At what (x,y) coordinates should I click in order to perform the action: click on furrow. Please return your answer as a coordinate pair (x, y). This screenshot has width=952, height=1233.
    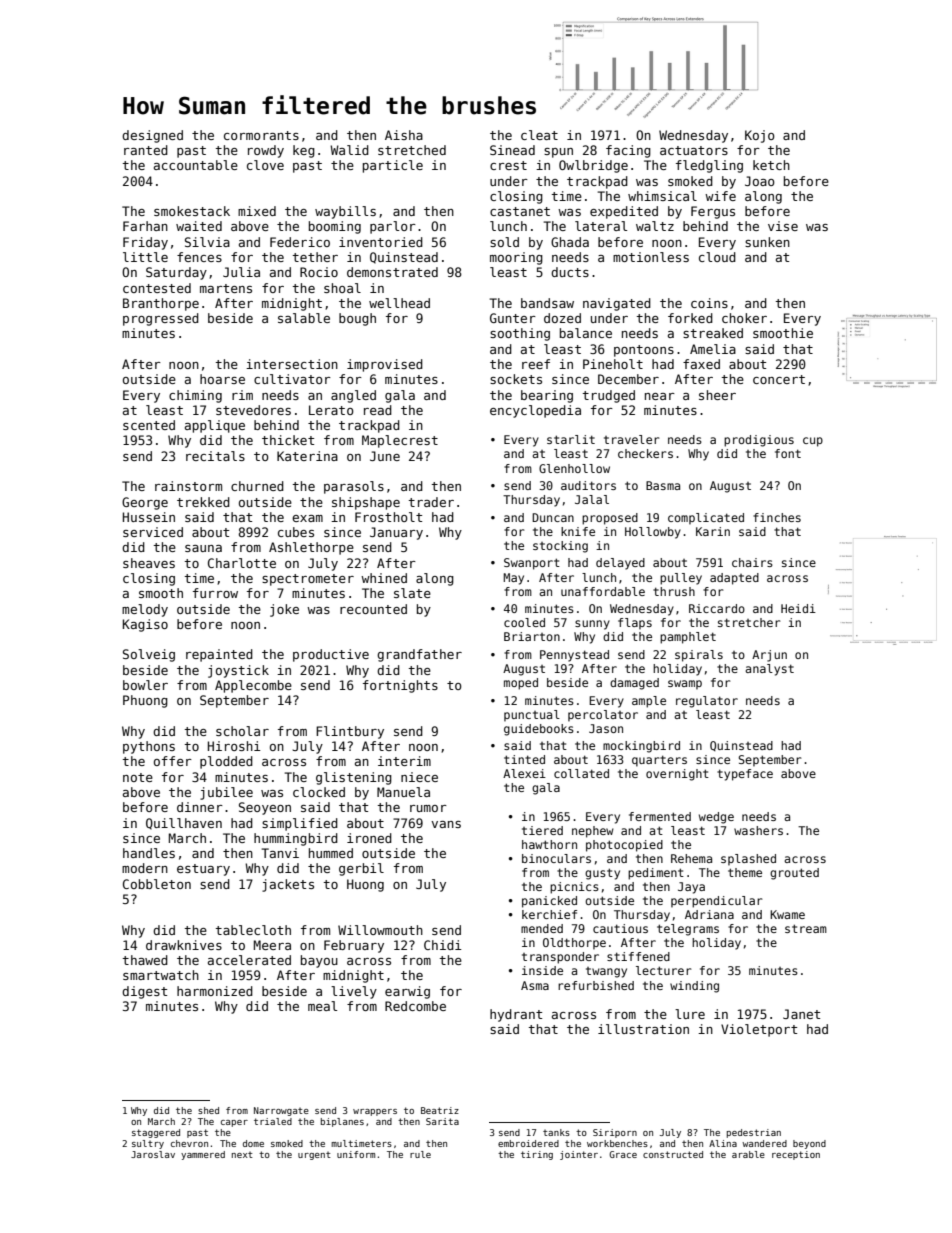
    Looking at the image, I should click on (215, 593).
